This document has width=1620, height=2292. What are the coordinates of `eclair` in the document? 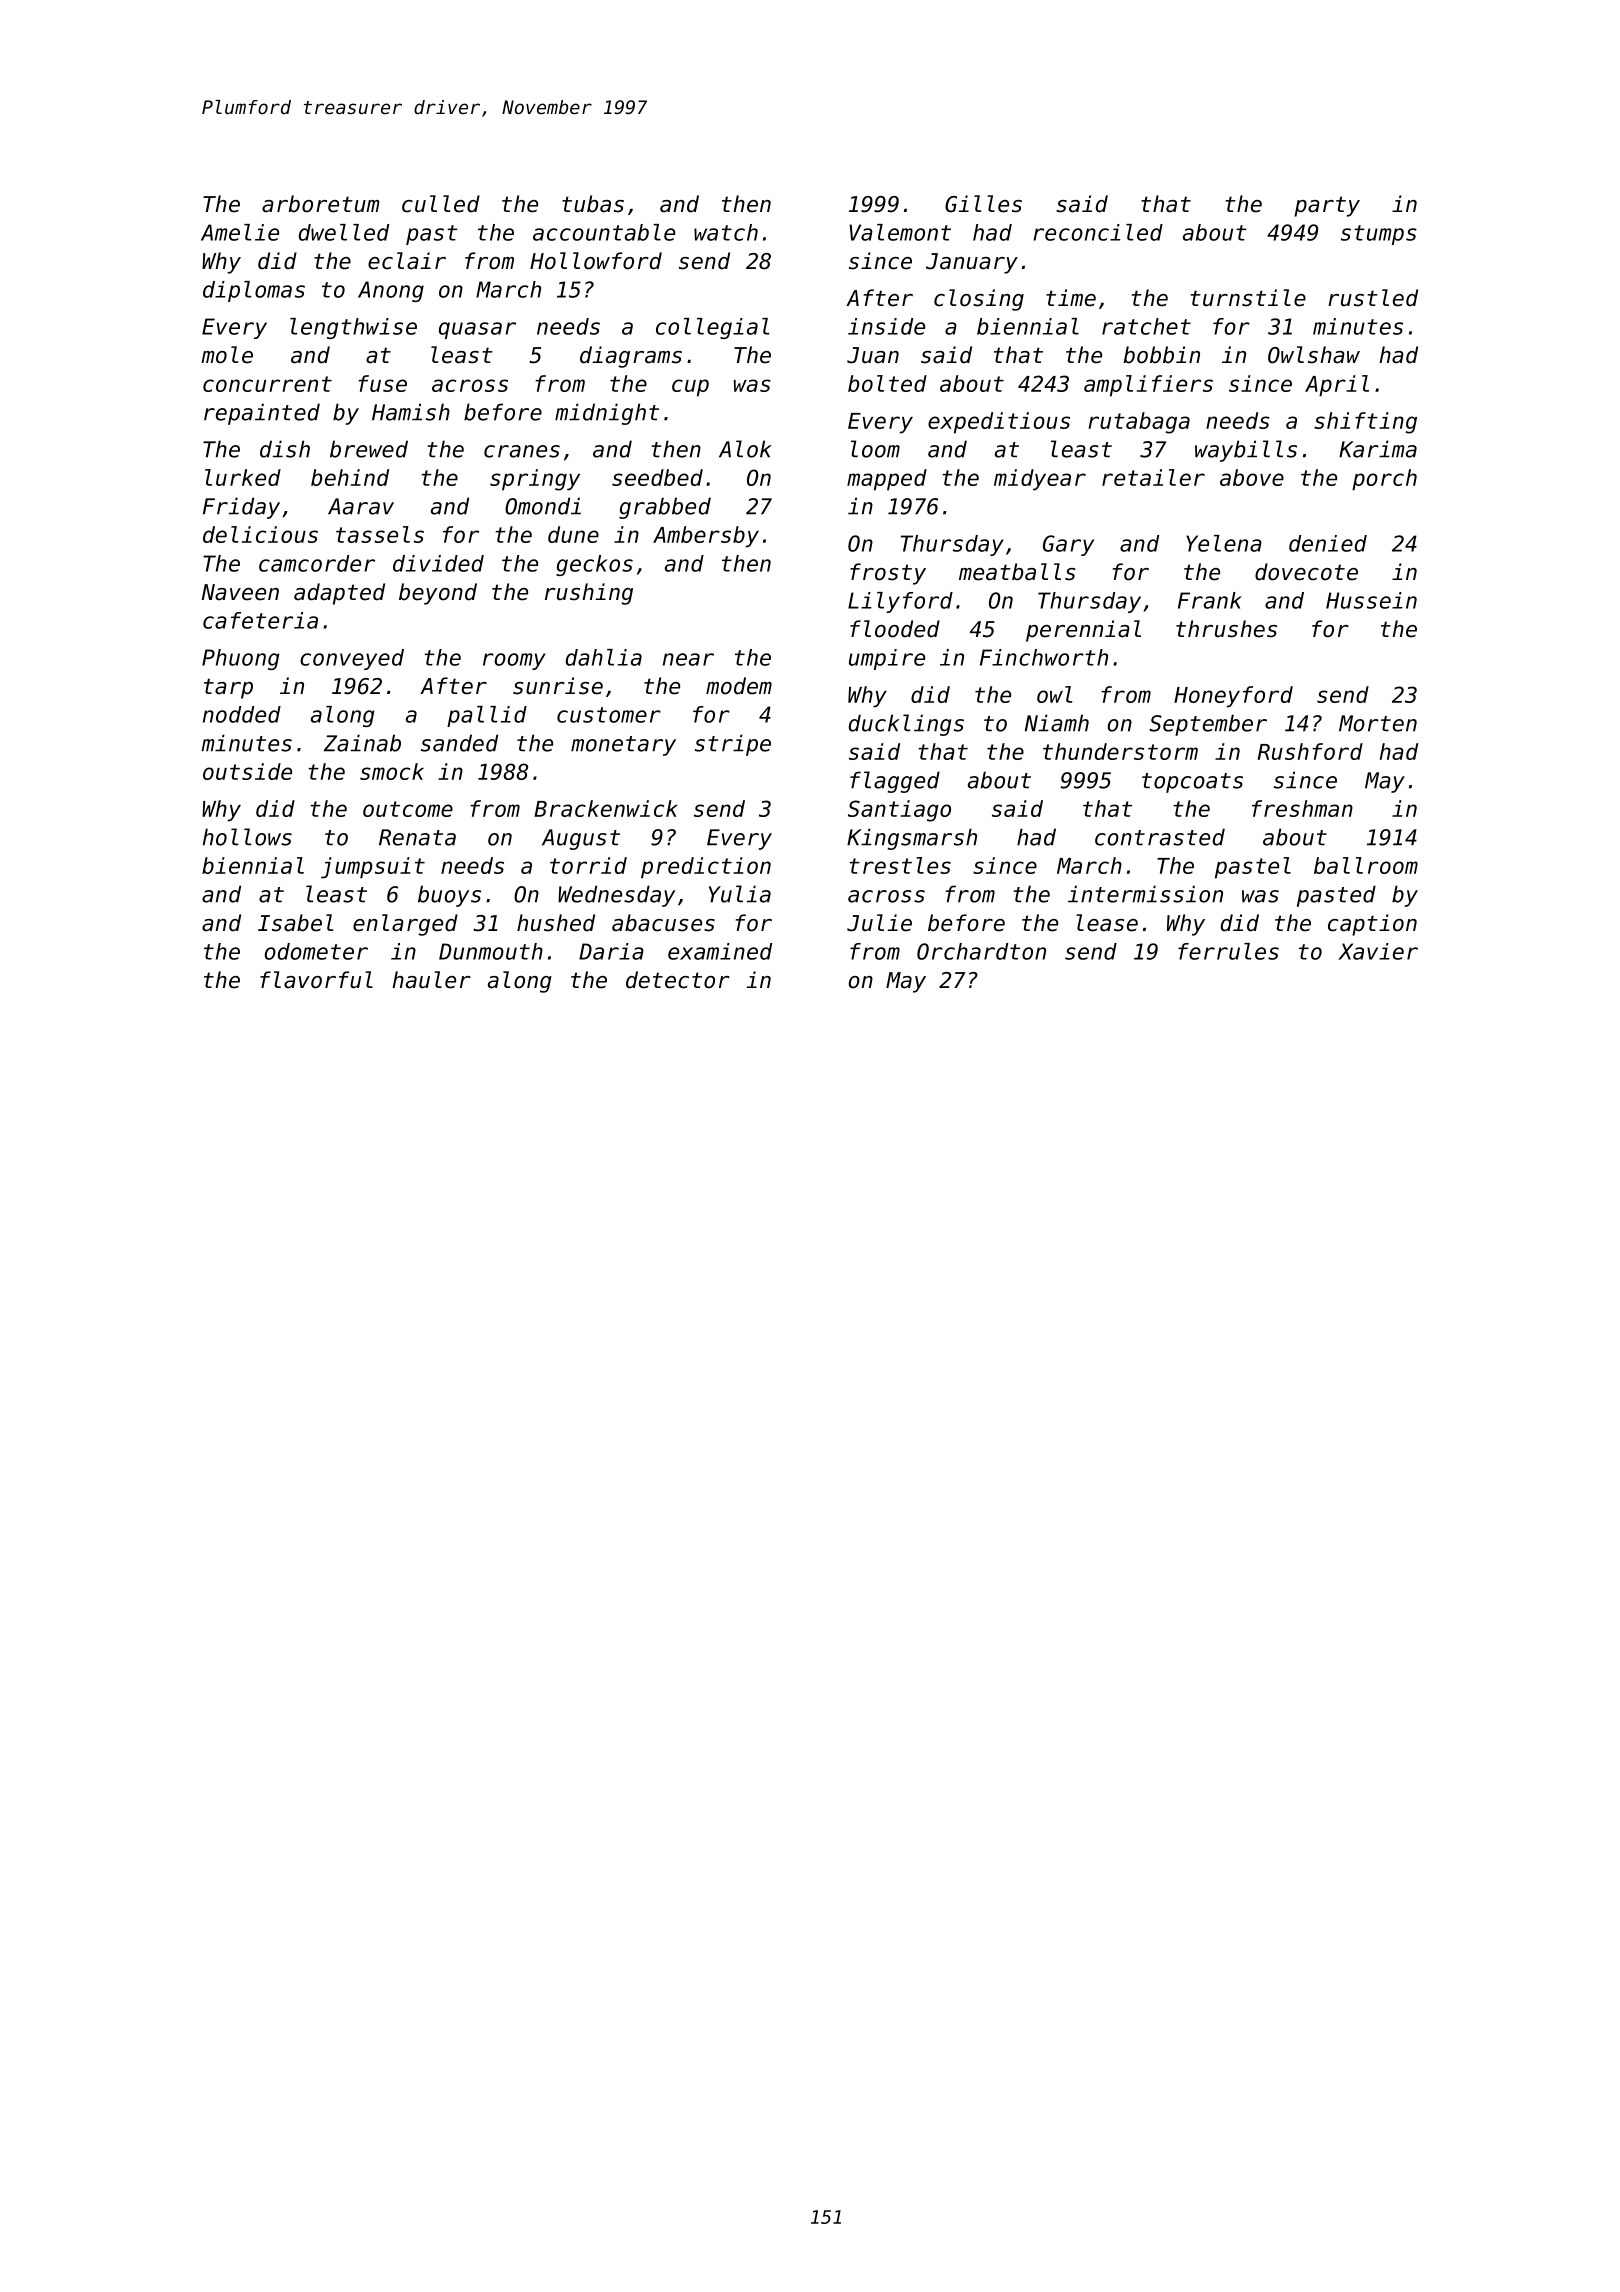 It's located at (407, 261).
